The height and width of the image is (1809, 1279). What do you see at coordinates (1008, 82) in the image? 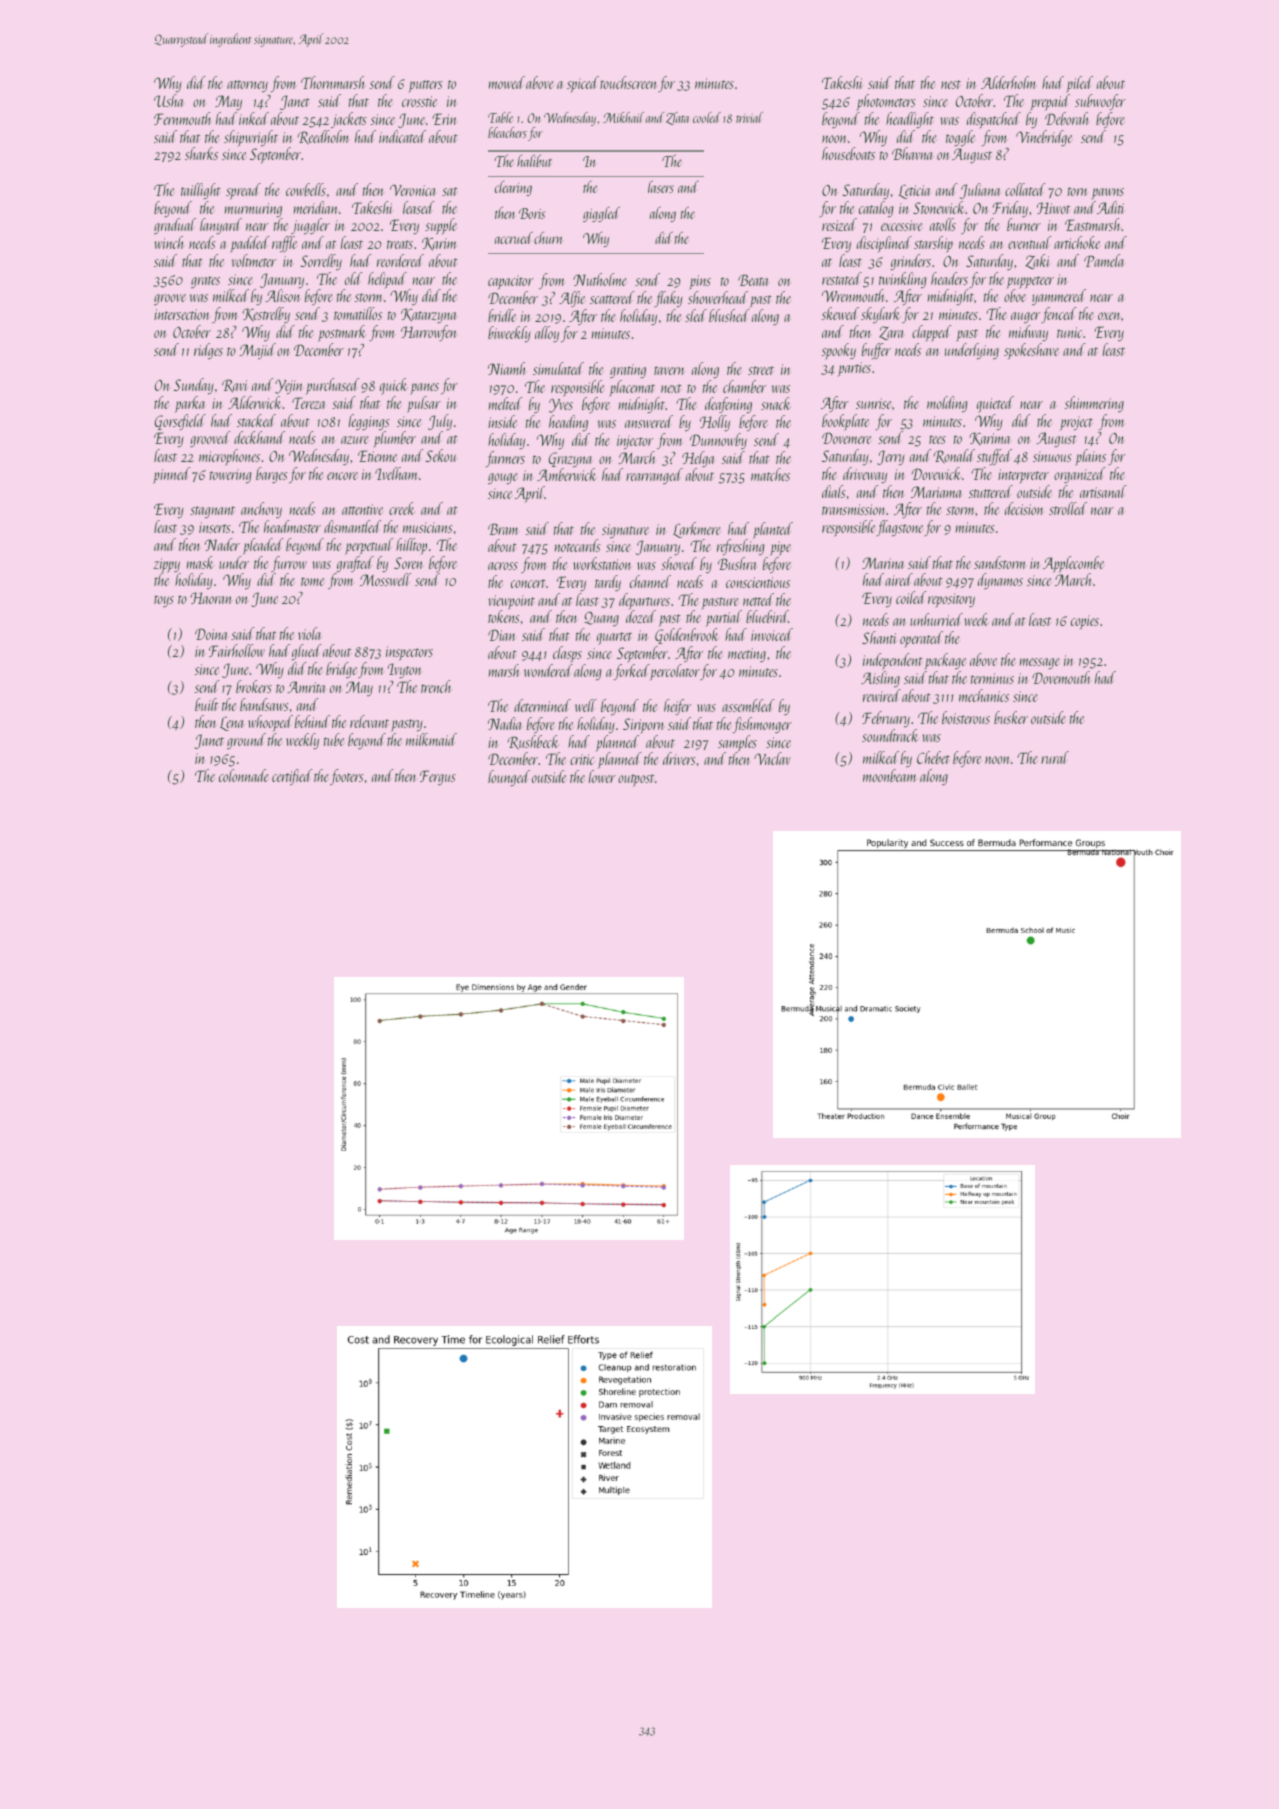
I see `Alderholm` at bounding box center [1008, 82].
